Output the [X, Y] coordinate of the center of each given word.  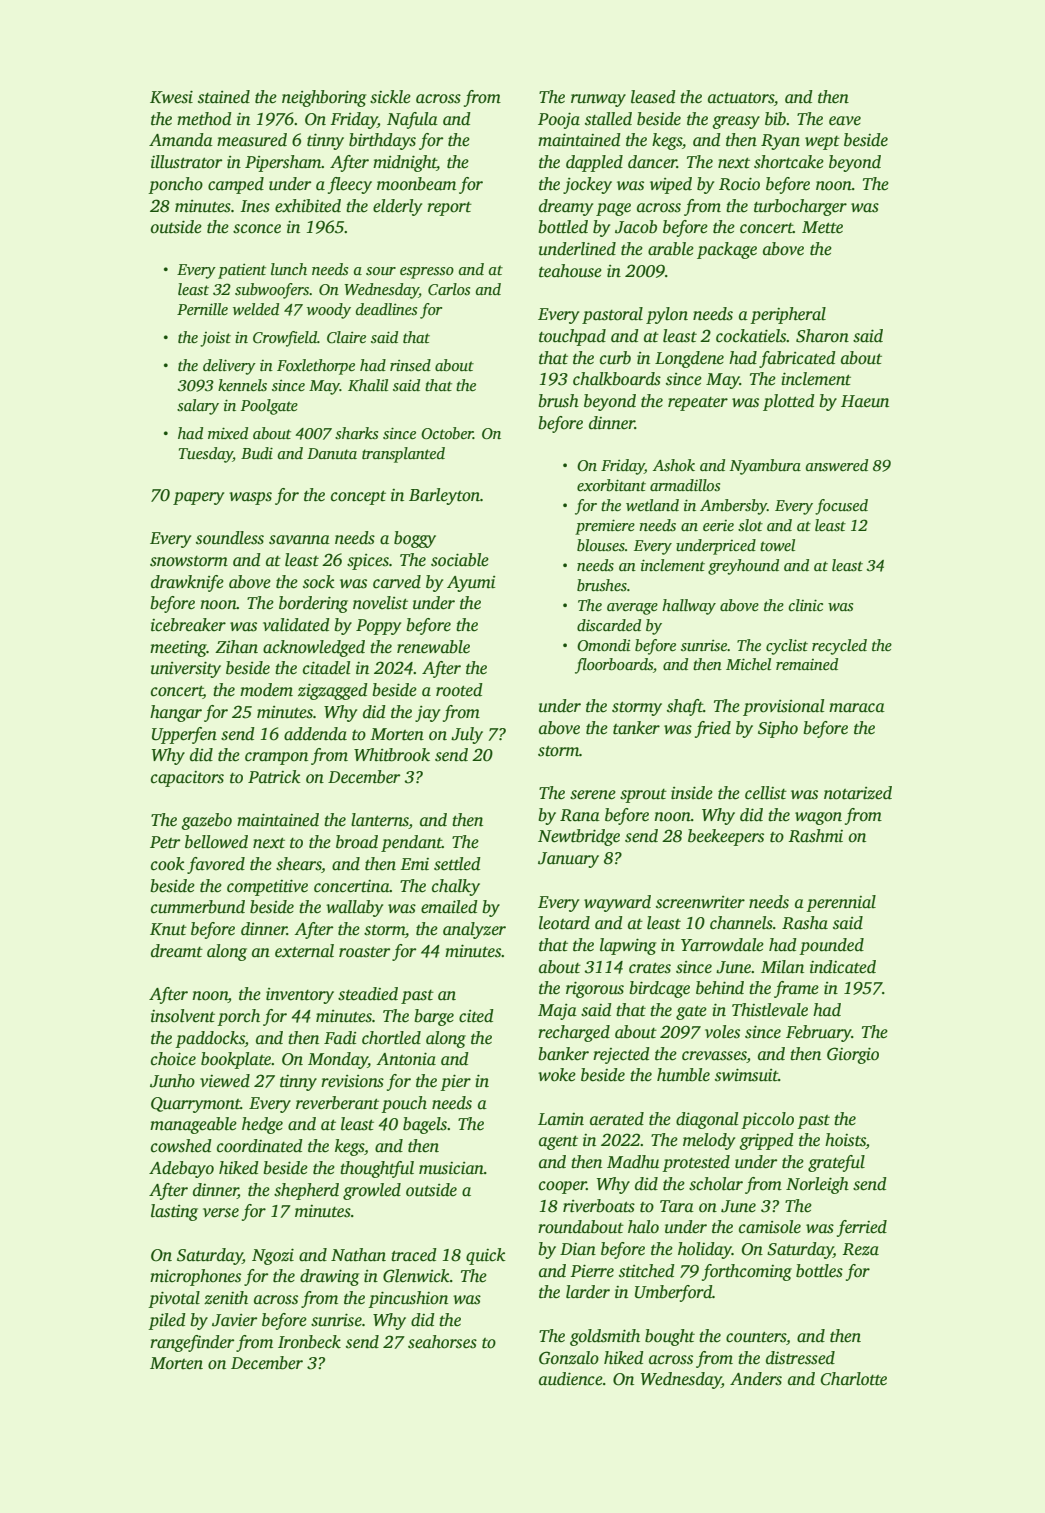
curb [615, 358]
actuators [741, 98]
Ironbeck [309, 1342]
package [727, 250]
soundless [230, 538]
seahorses [442, 1342]
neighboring [324, 98]
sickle [390, 97]
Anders [756, 1379]
